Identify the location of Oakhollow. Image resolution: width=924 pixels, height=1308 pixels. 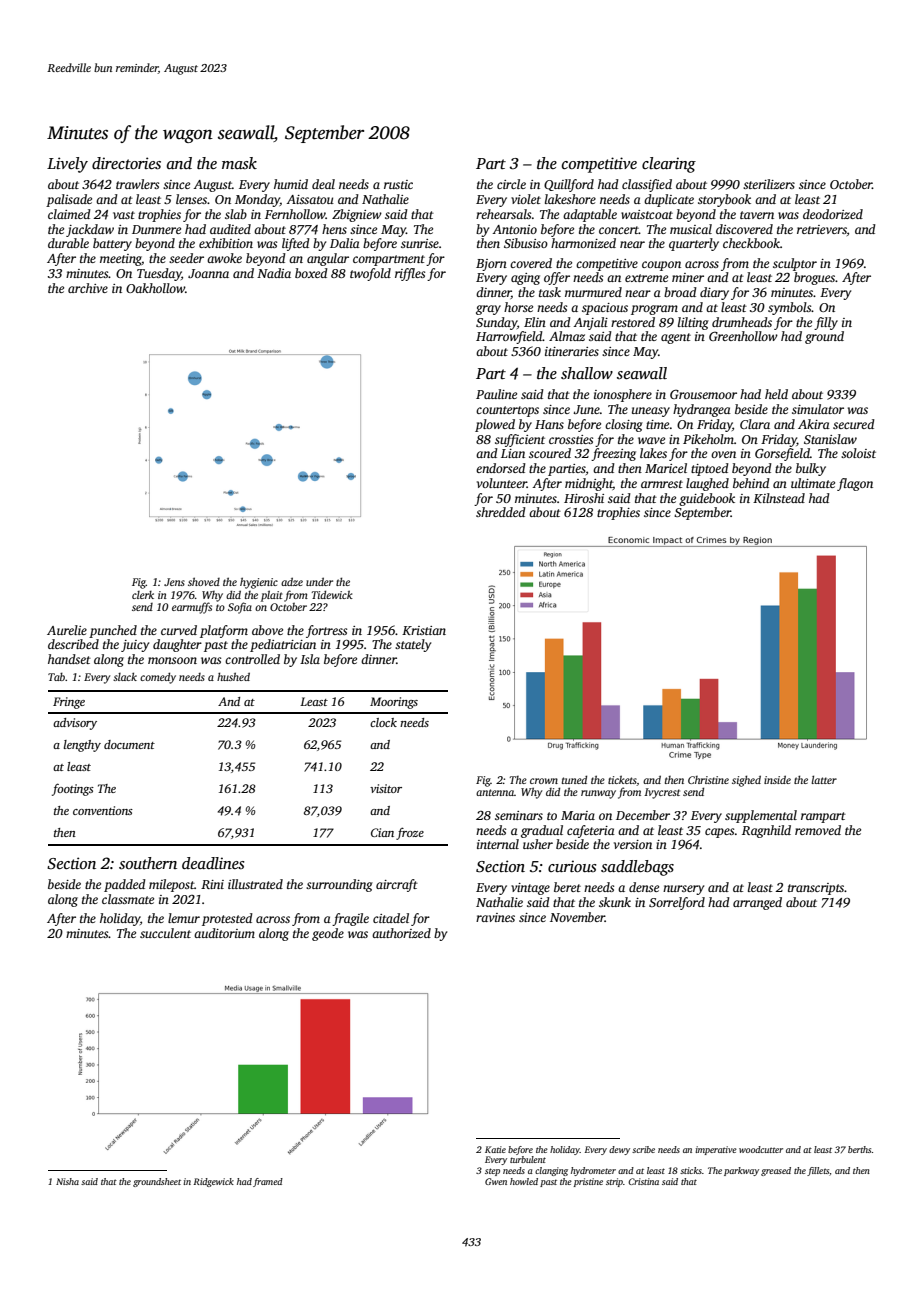
(155, 288).
